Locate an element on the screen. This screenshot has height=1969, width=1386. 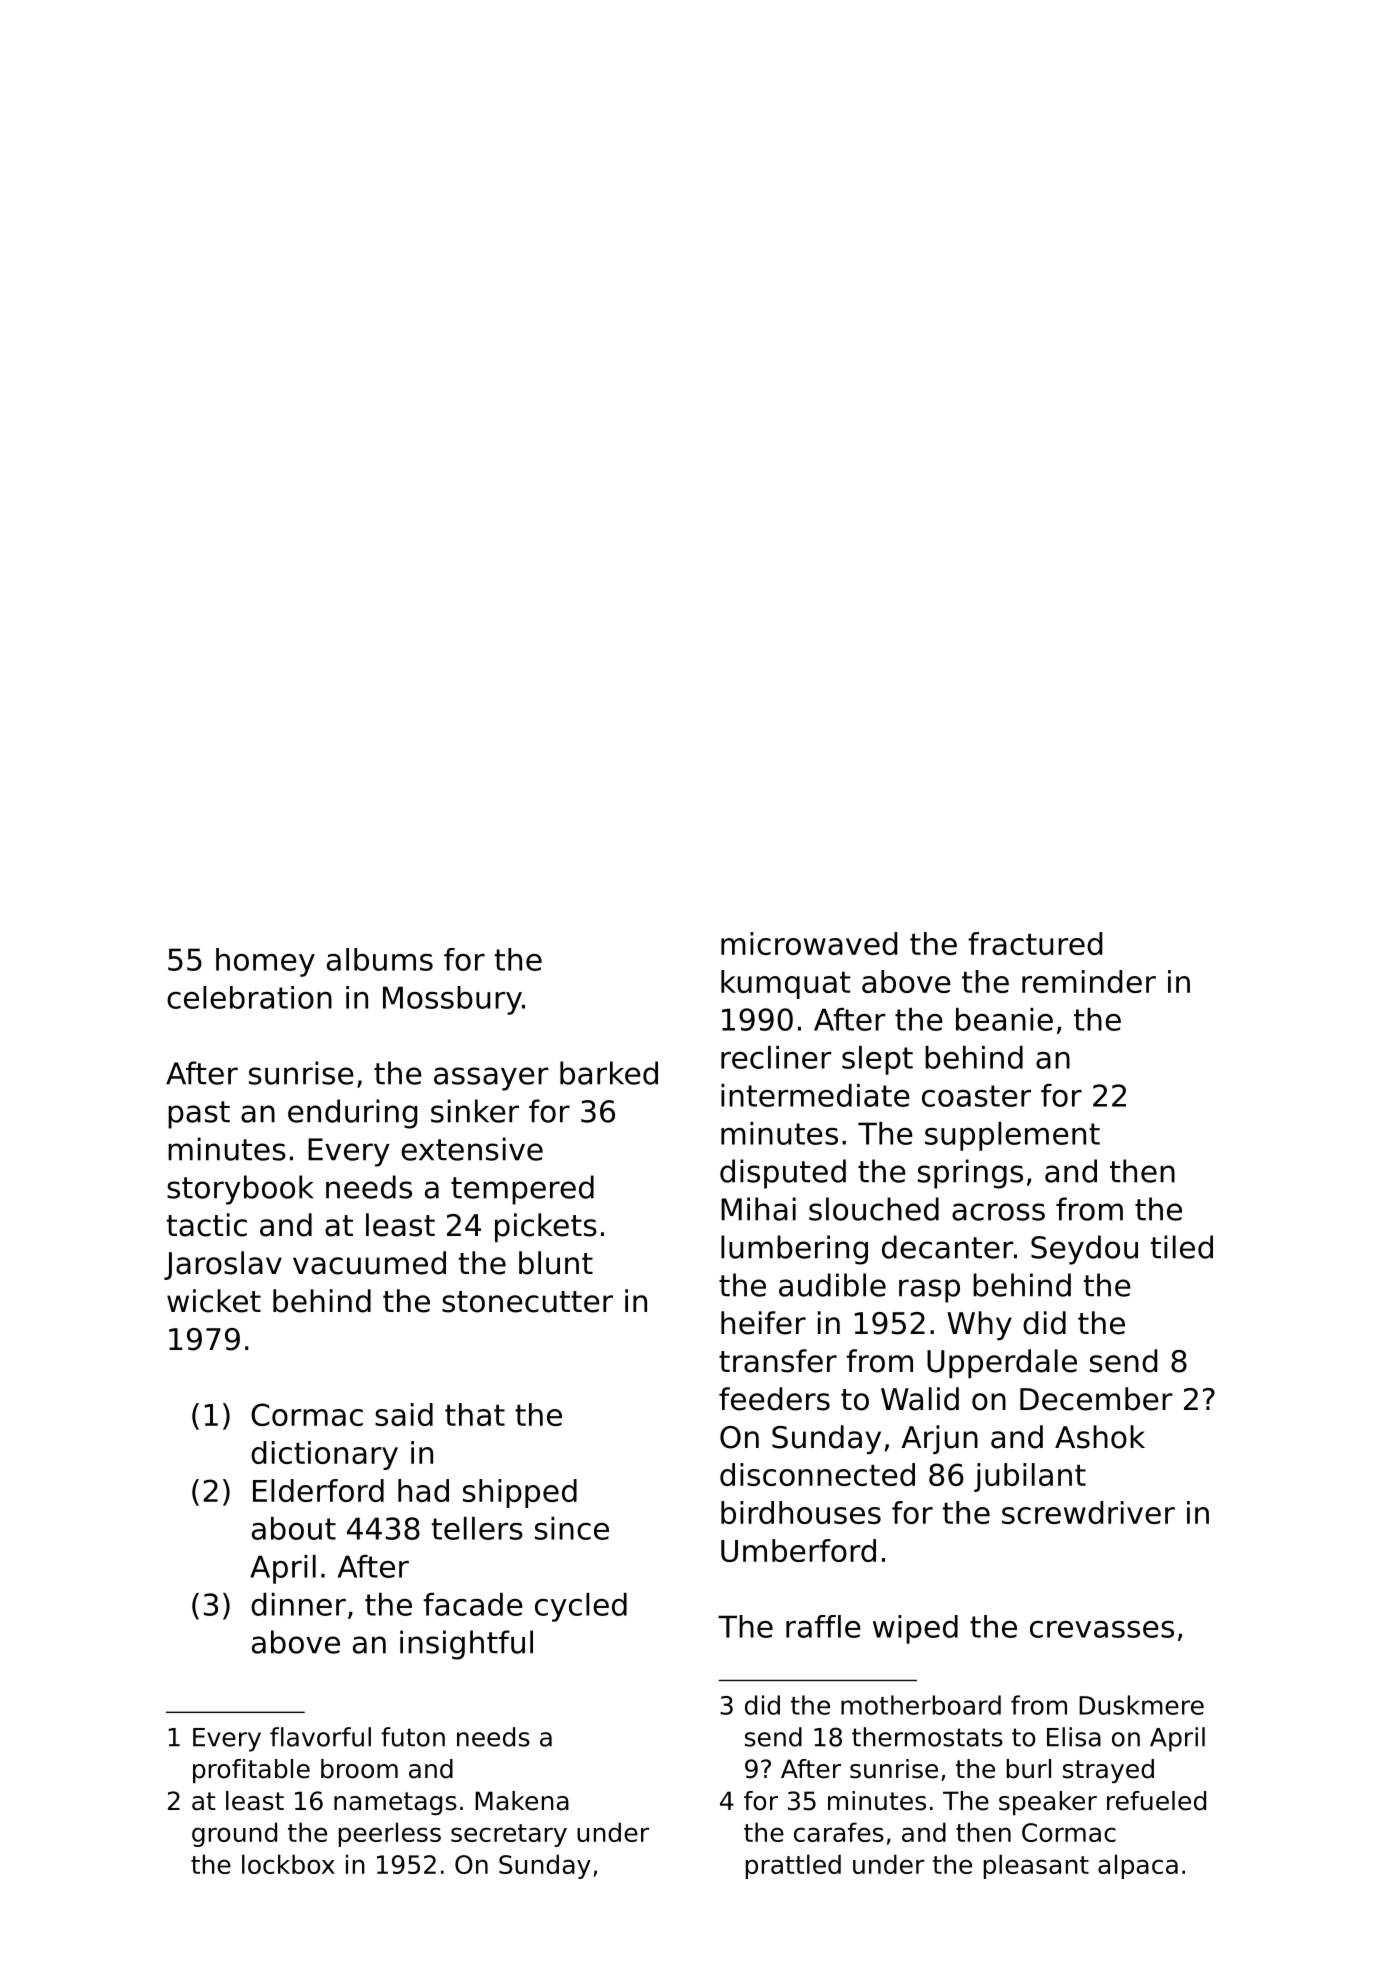
insightful is located at coordinates (466, 1645).
